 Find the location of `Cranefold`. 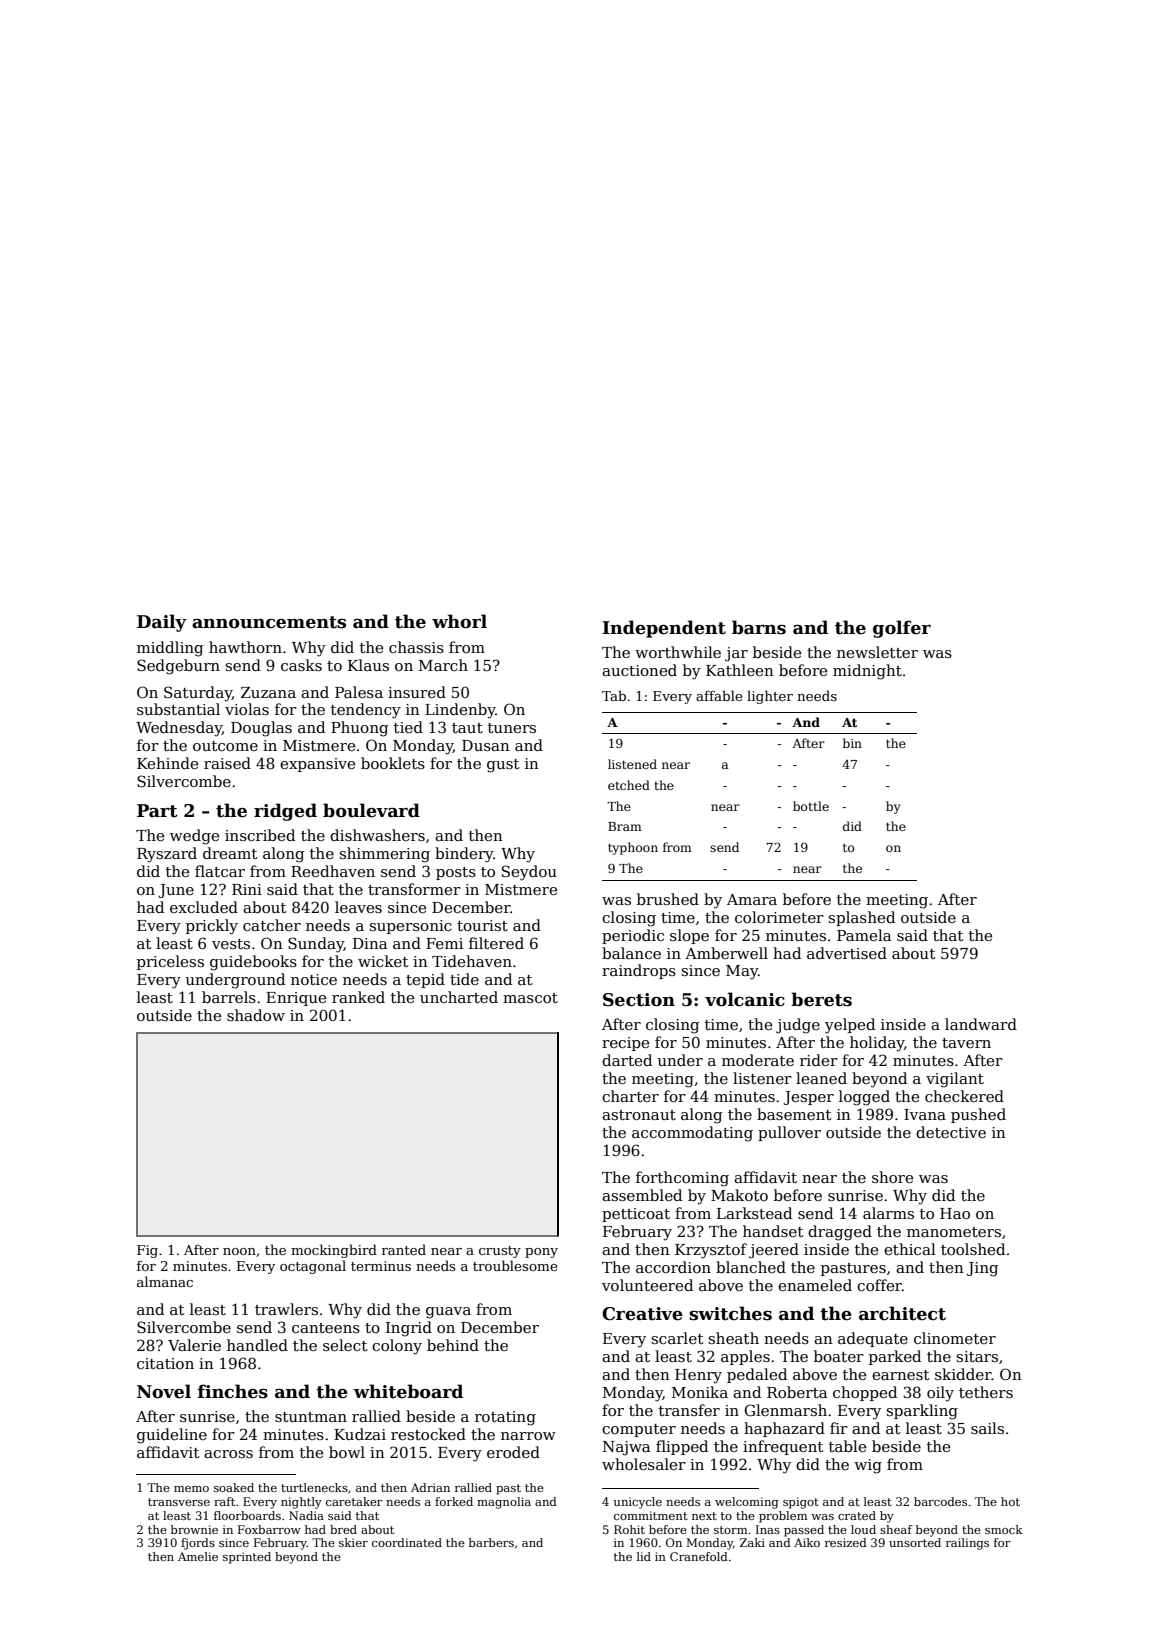

Cranefold is located at coordinates (699, 1556).
